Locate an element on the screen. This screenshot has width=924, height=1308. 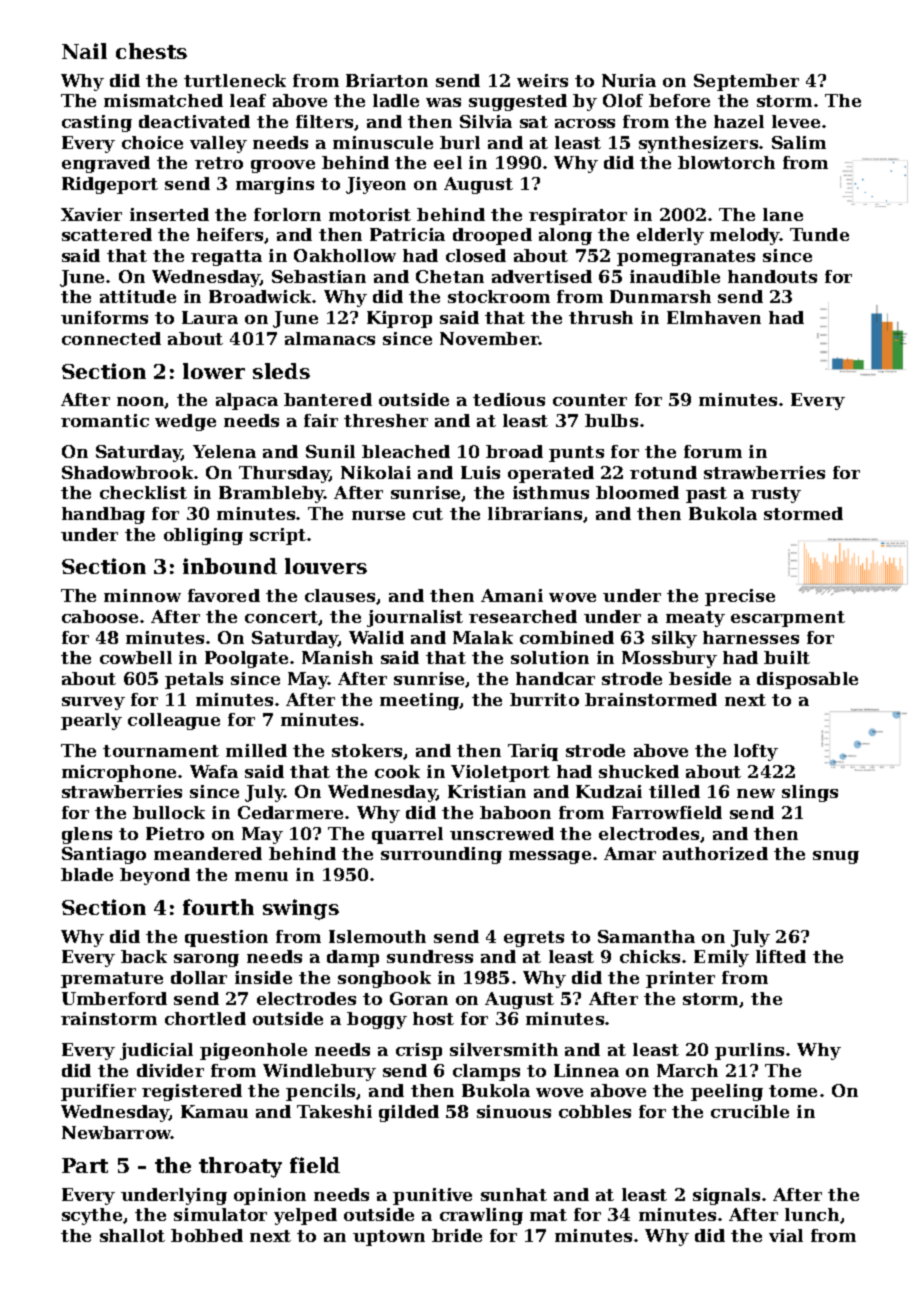
surrounding is located at coordinates (441, 855).
